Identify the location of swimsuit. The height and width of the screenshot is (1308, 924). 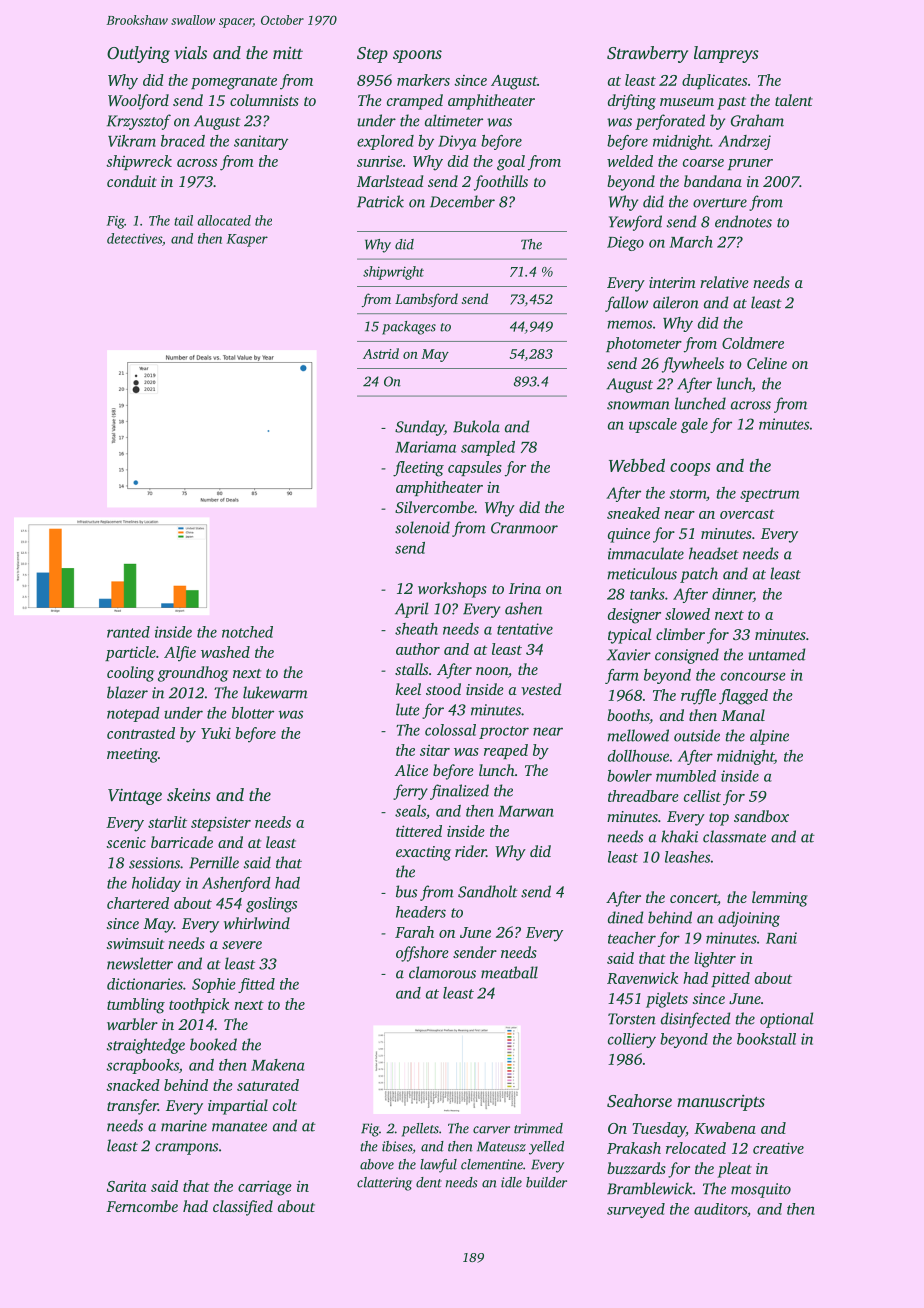
(135, 943).
